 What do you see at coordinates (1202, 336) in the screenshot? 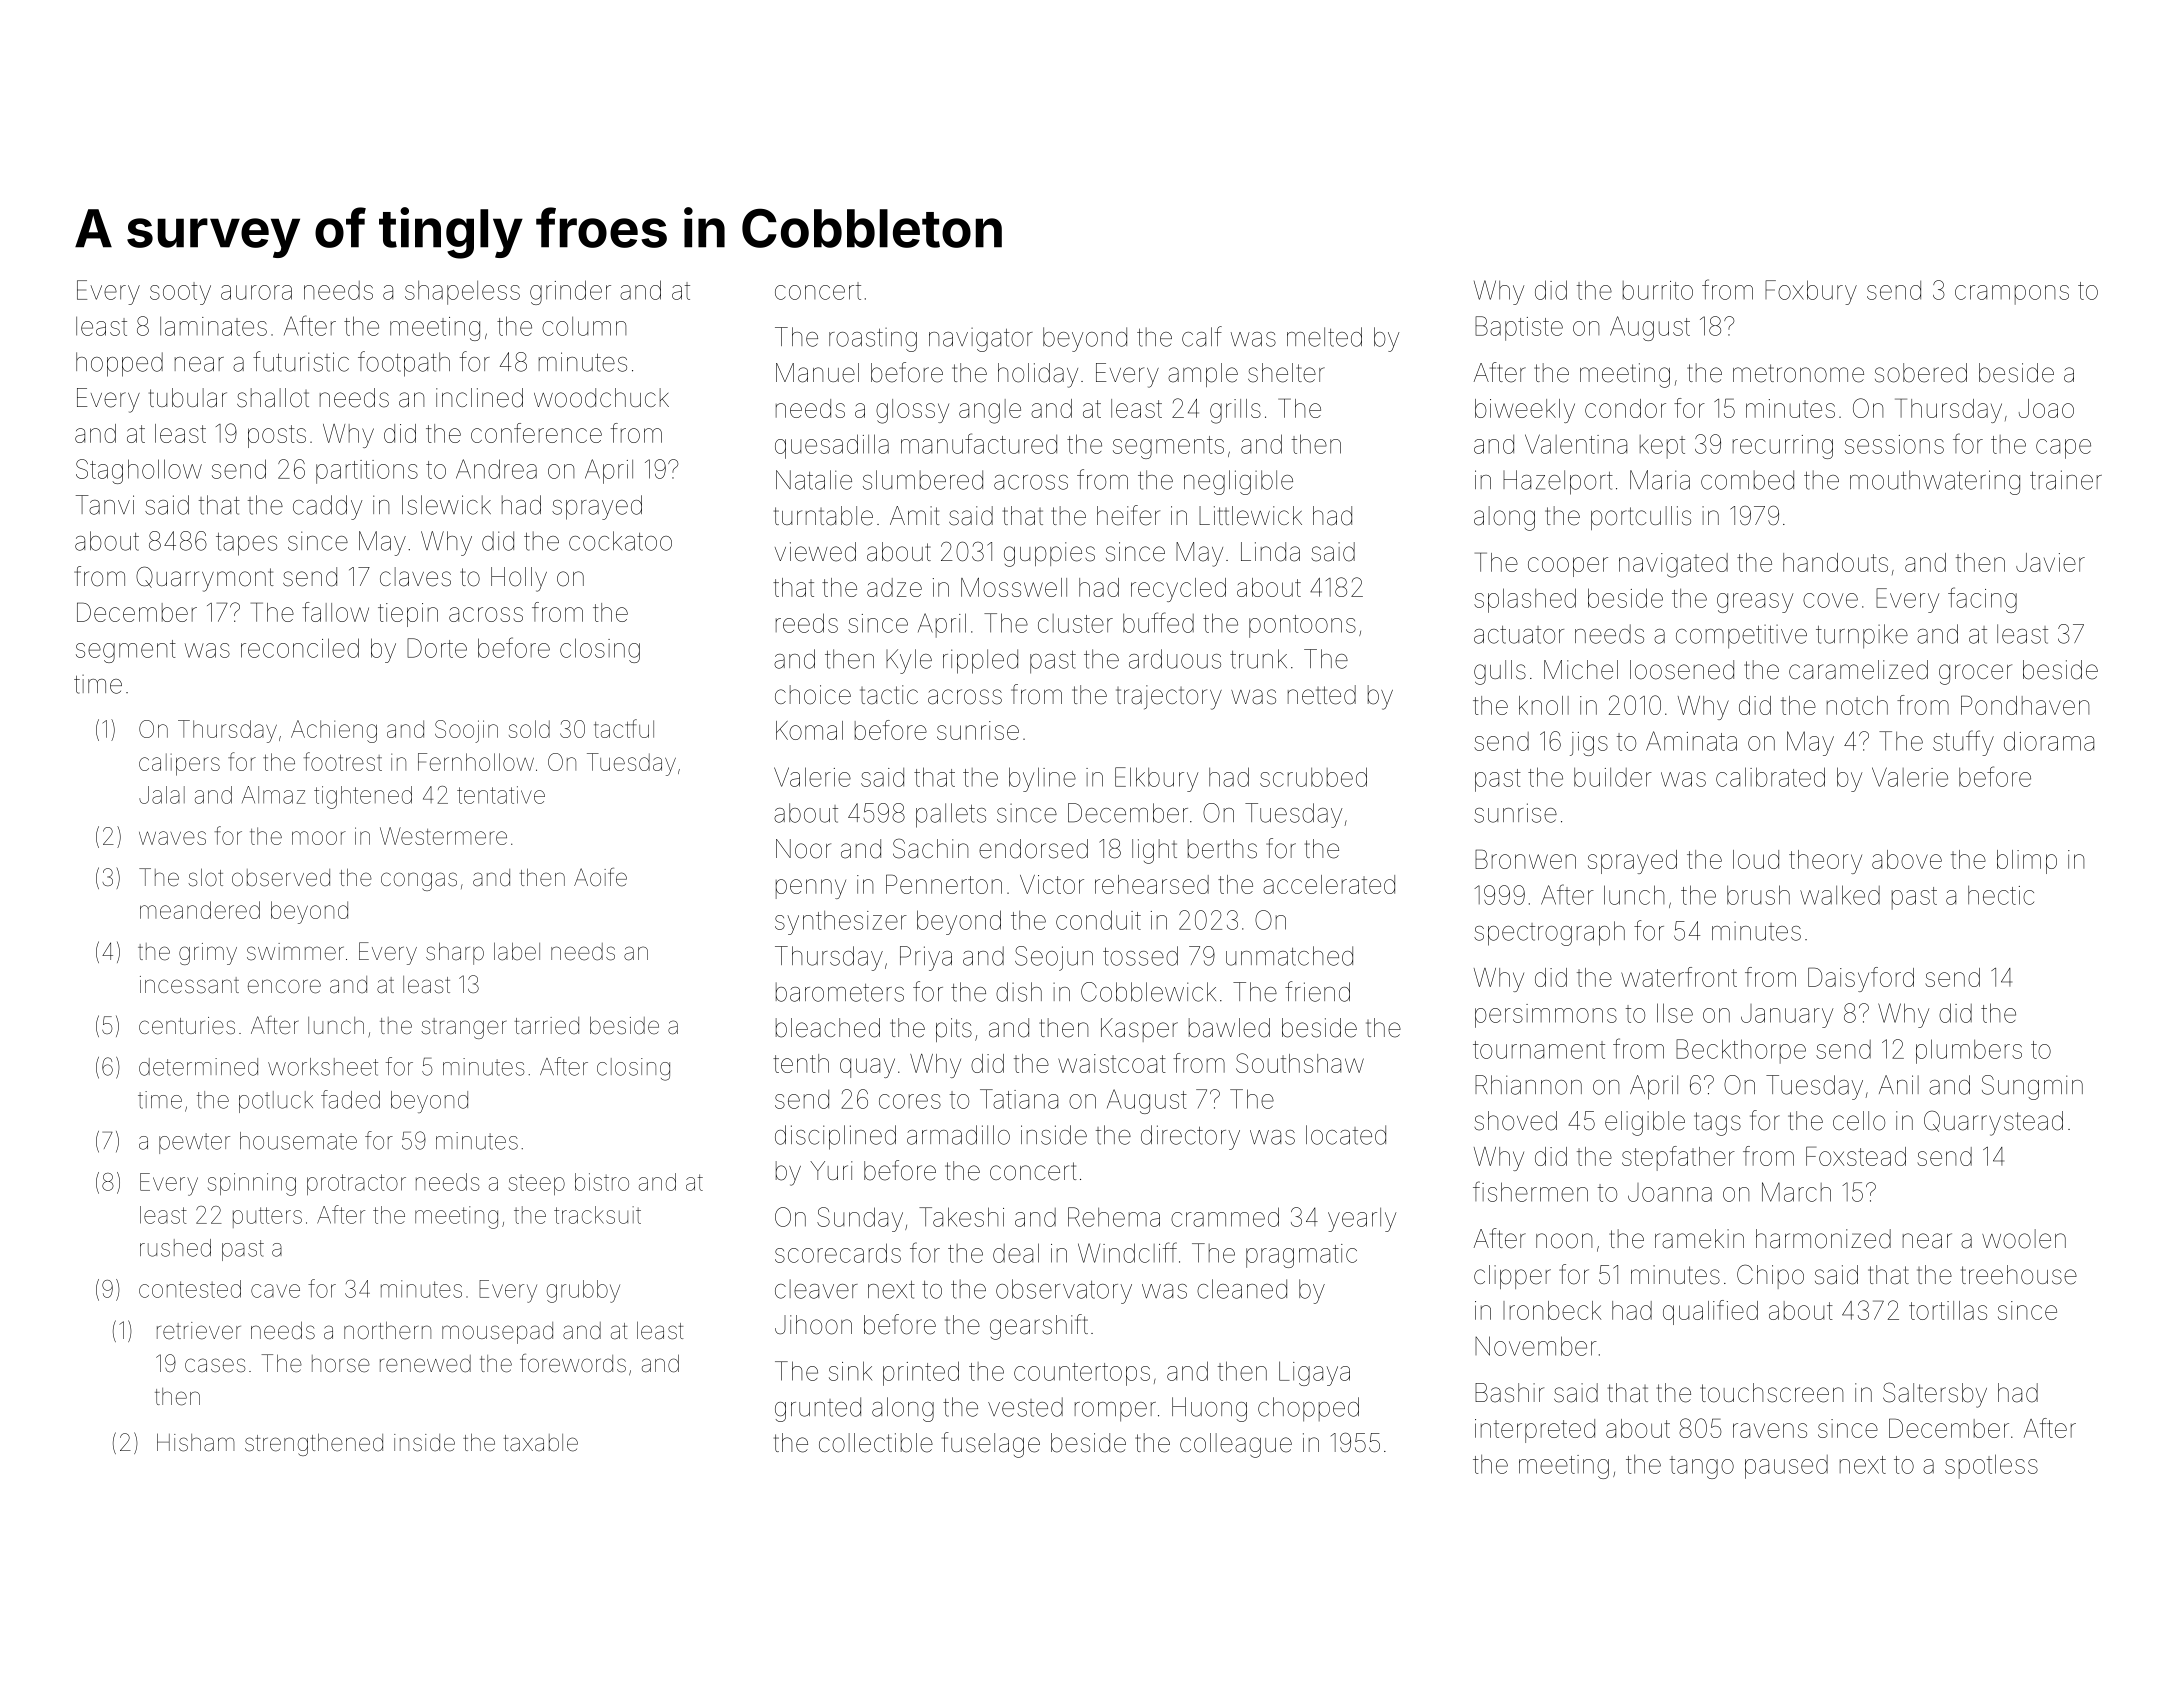
I see `calf` at bounding box center [1202, 336].
